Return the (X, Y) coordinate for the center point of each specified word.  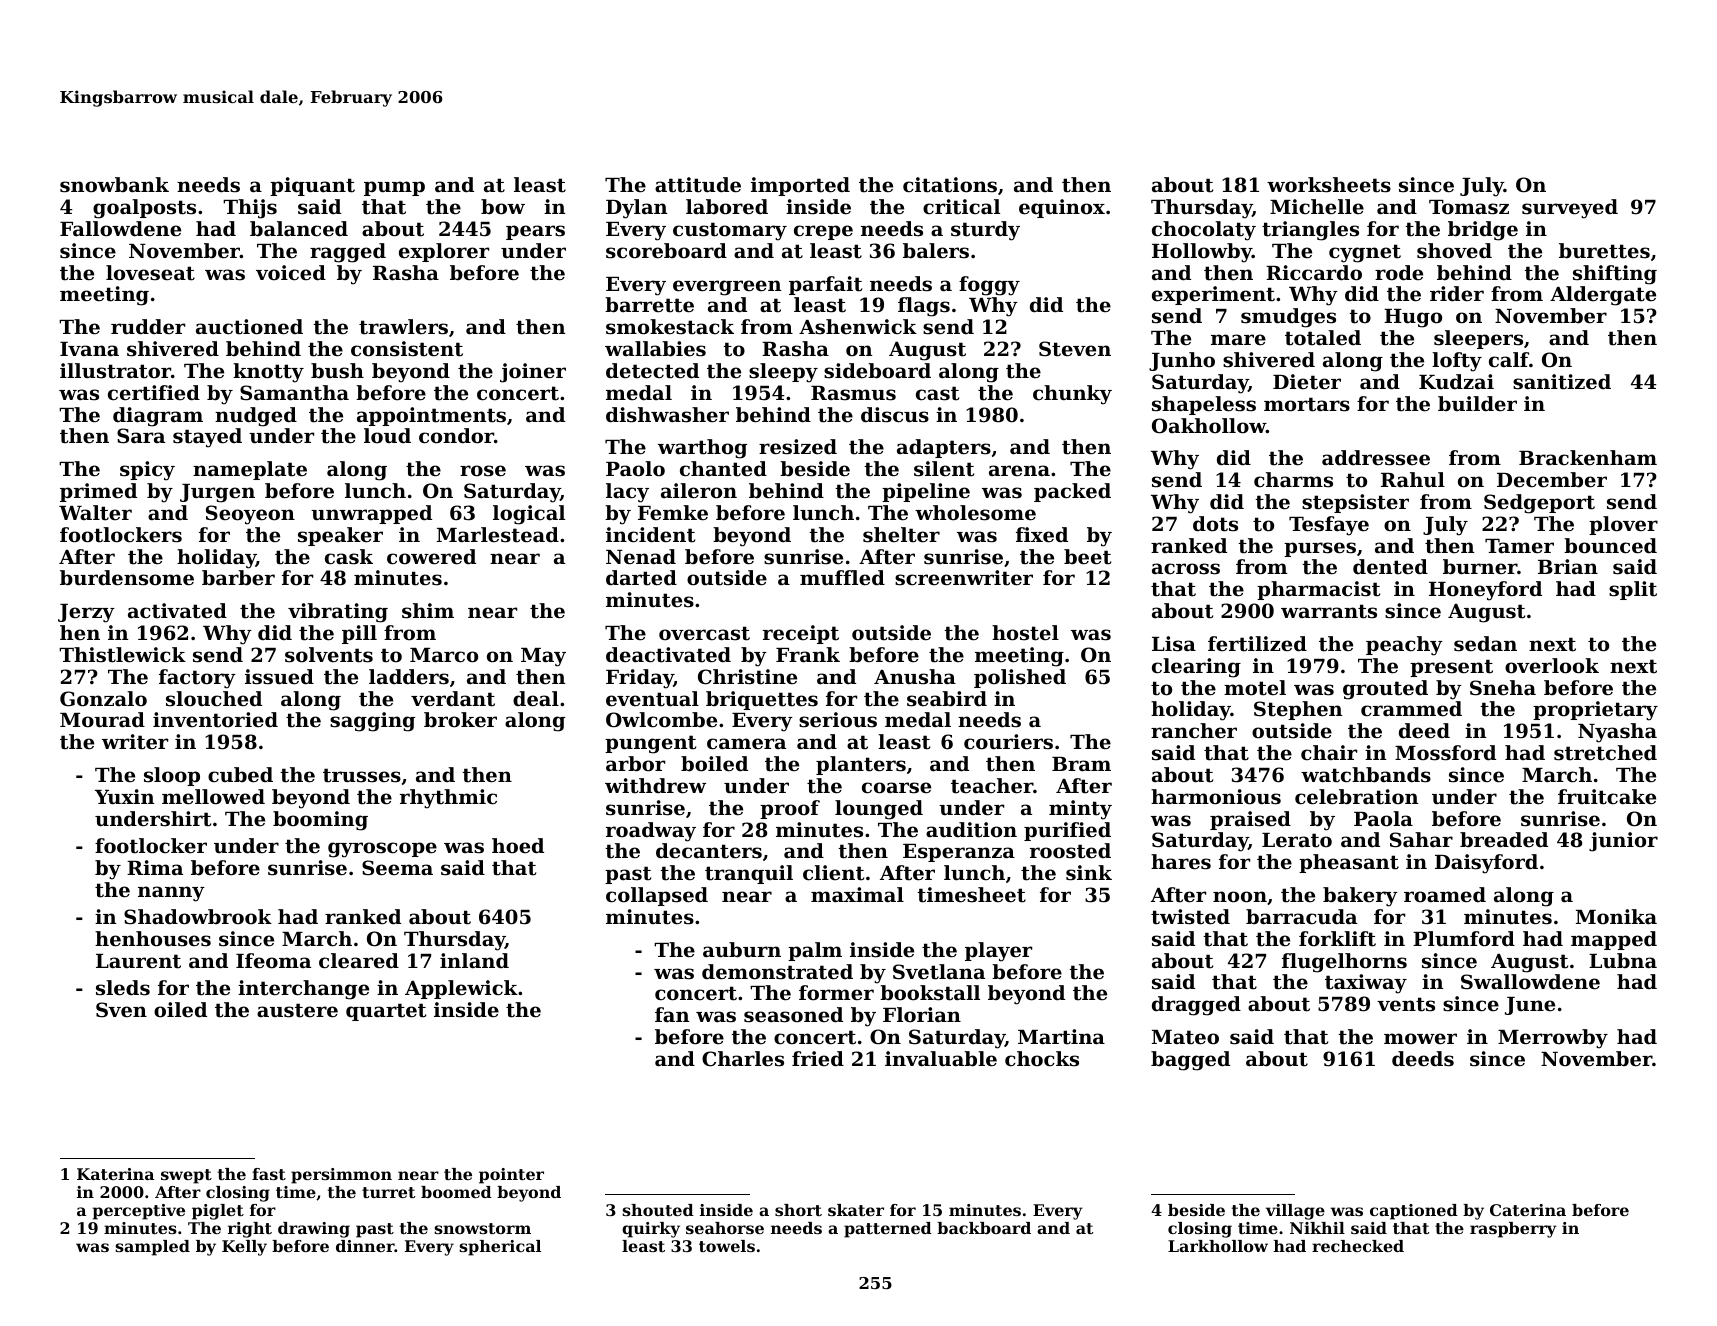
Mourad (102, 720)
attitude (698, 185)
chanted (723, 469)
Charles (743, 1059)
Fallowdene (120, 229)
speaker (340, 536)
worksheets (1329, 185)
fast (269, 1174)
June (1530, 1006)
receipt (801, 634)
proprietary (1595, 711)
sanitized (1562, 382)
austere (297, 1010)
